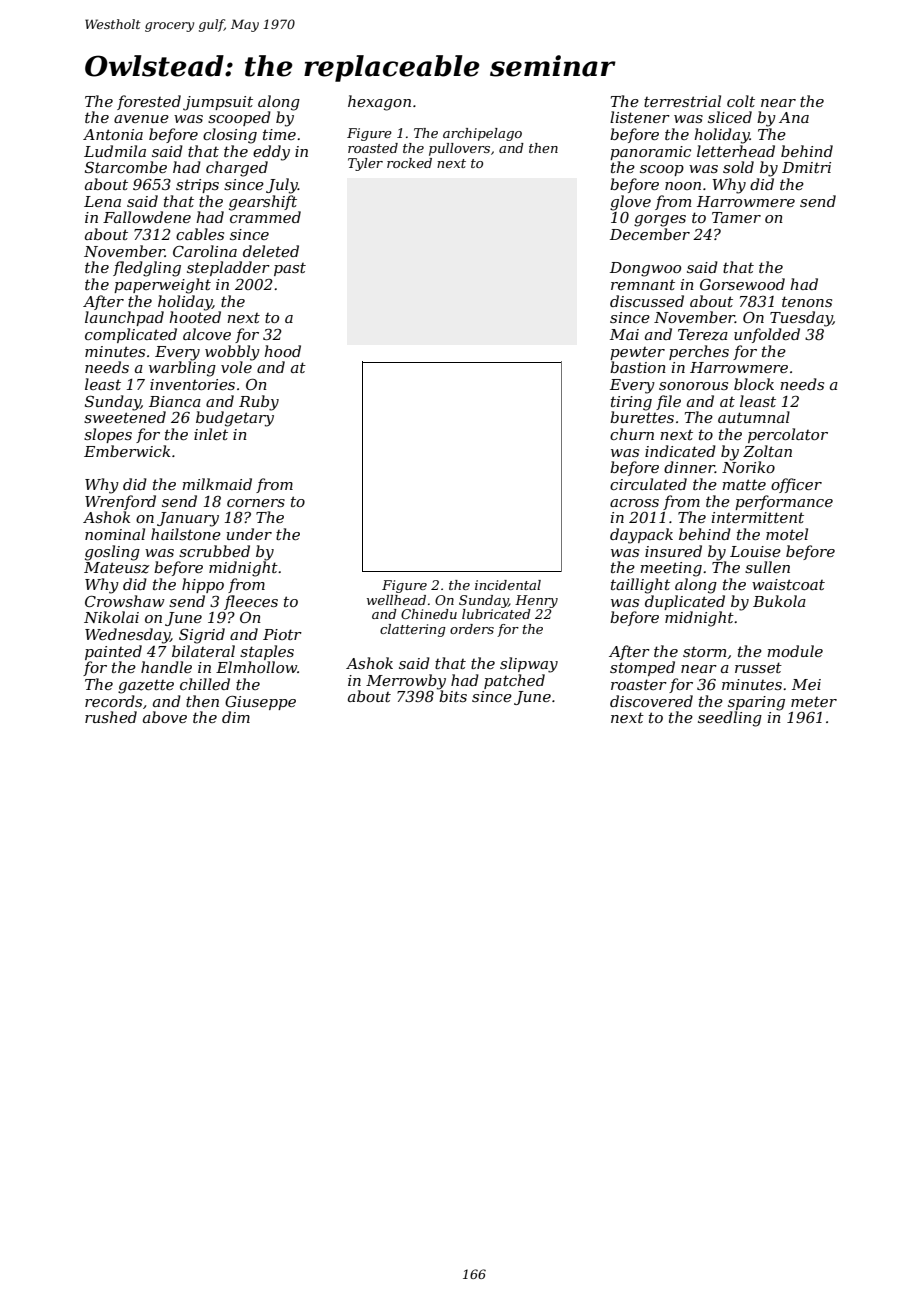 The height and width of the screenshot is (1308, 924). I want to click on warbling, so click(182, 369).
